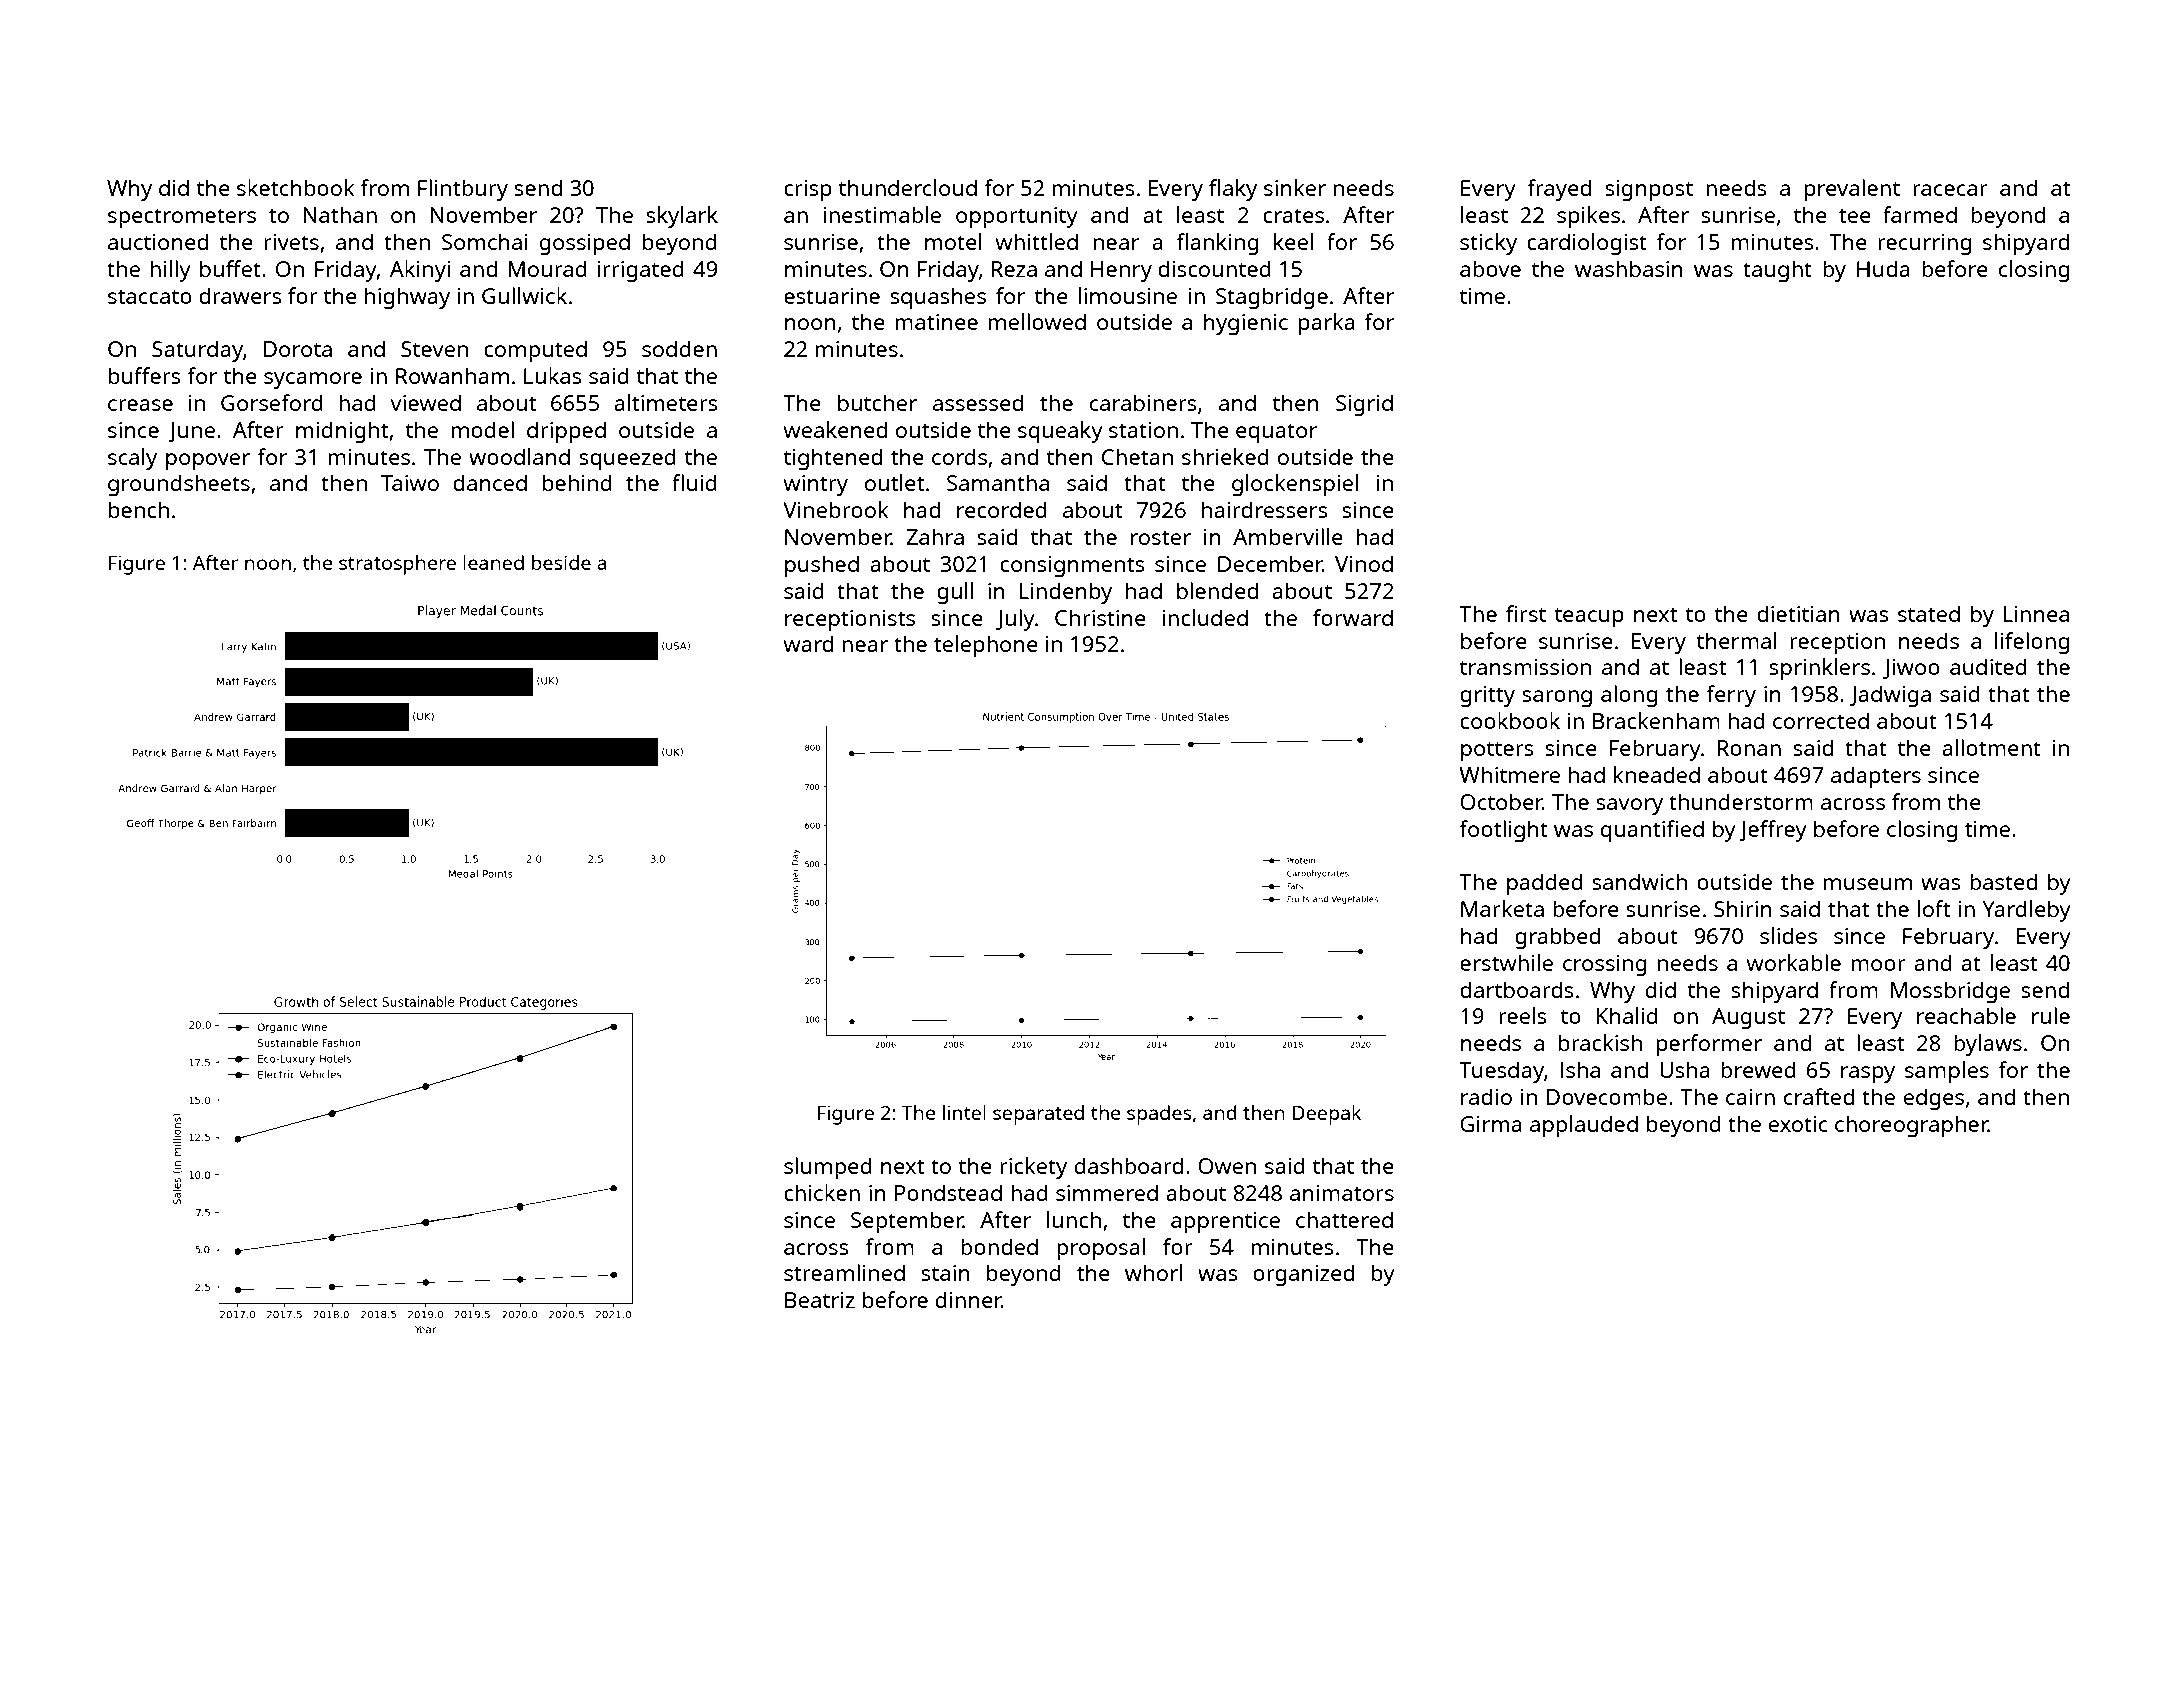 Image resolution: width=2178 pixels, height=1683 pixels. Describe the element at coordinates (1100, 617) in the page. I see `Christine` at that location.
